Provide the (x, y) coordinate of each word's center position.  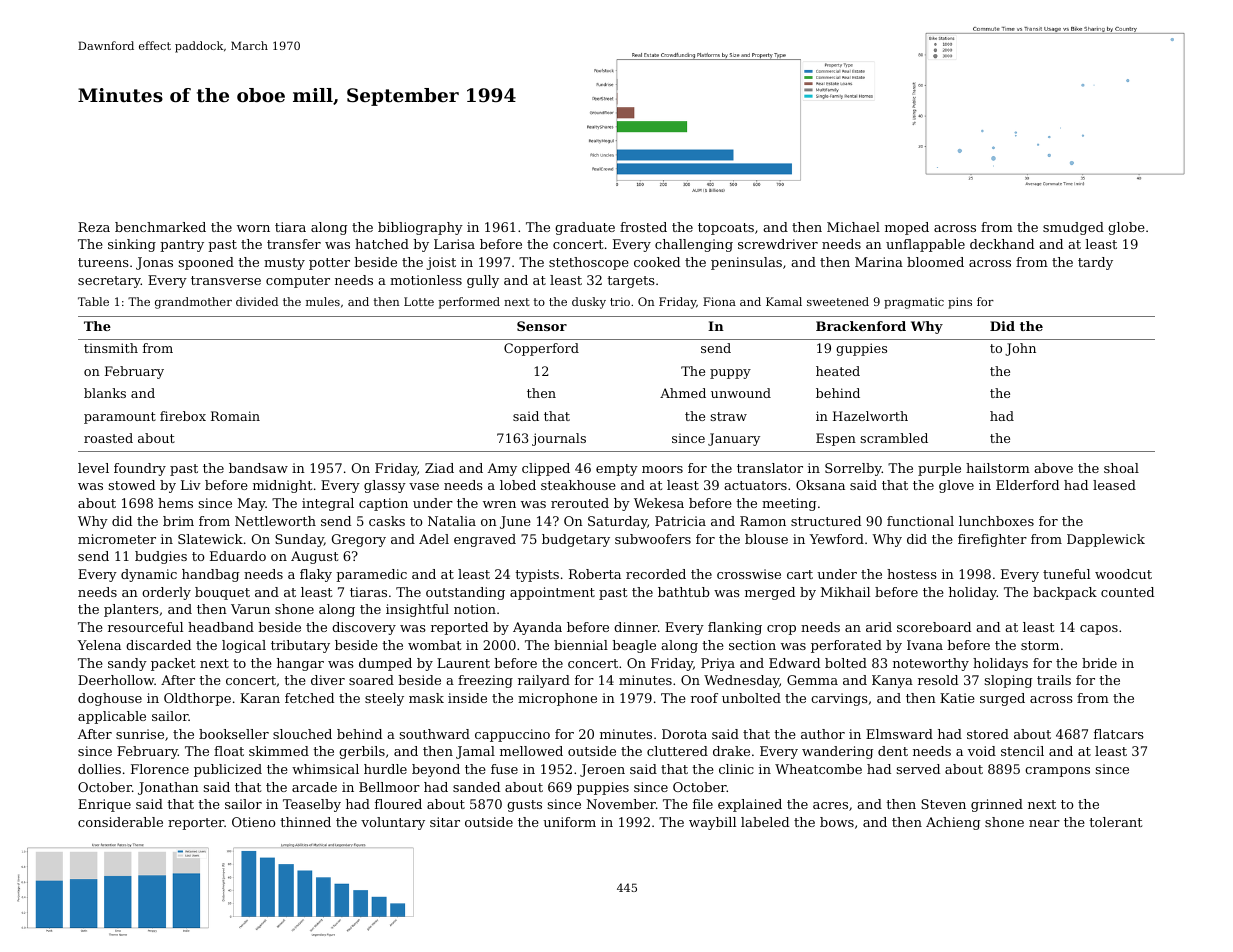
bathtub (684, 592)
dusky (589, 303)
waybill (712, 823)
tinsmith (111, 348)
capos (1099, 630)
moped (907, 228)
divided (257, 301)
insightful (417, 610)
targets (631, 282)
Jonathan (168, 788)
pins (960, 303)
